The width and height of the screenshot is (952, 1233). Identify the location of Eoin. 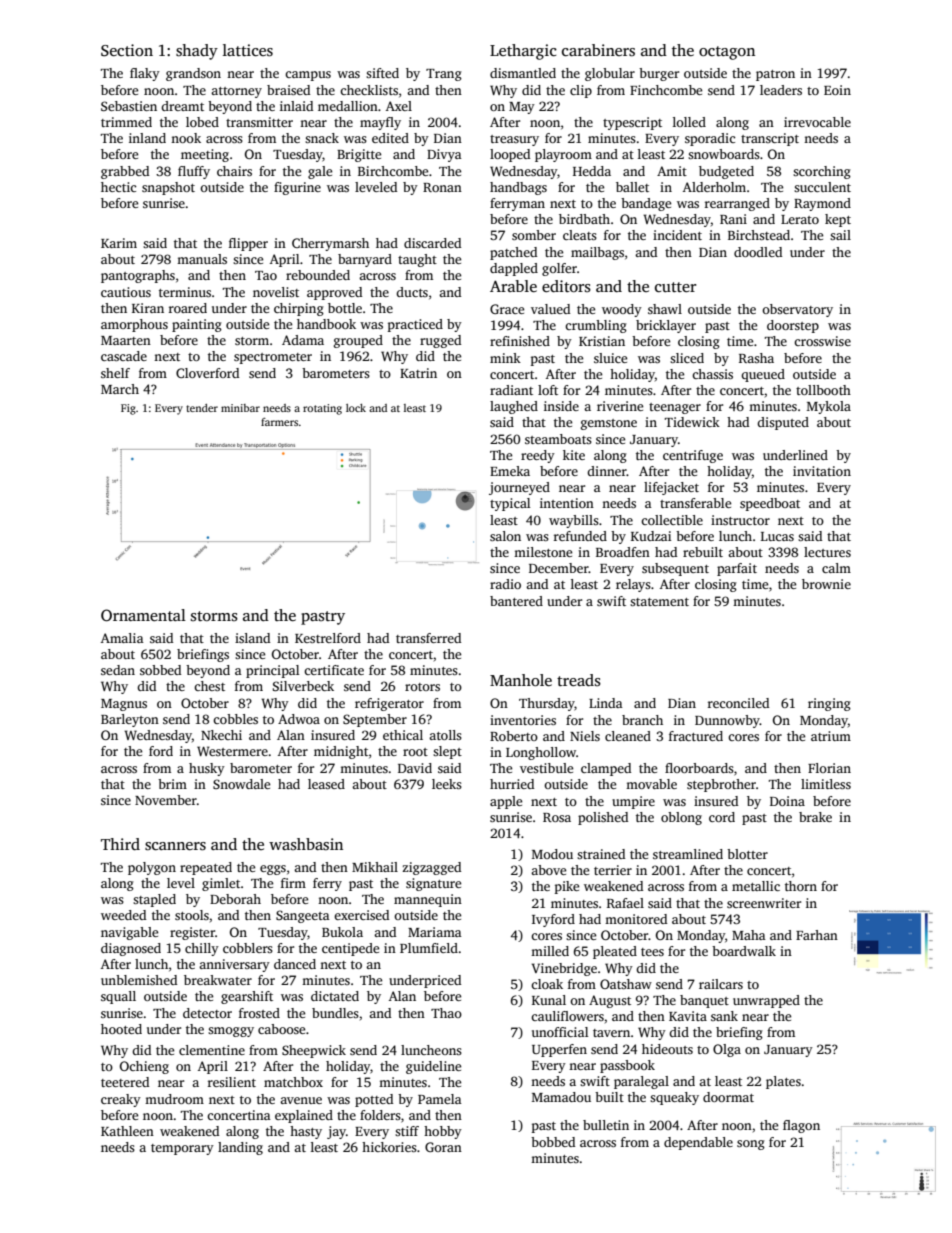
(837, 90).
